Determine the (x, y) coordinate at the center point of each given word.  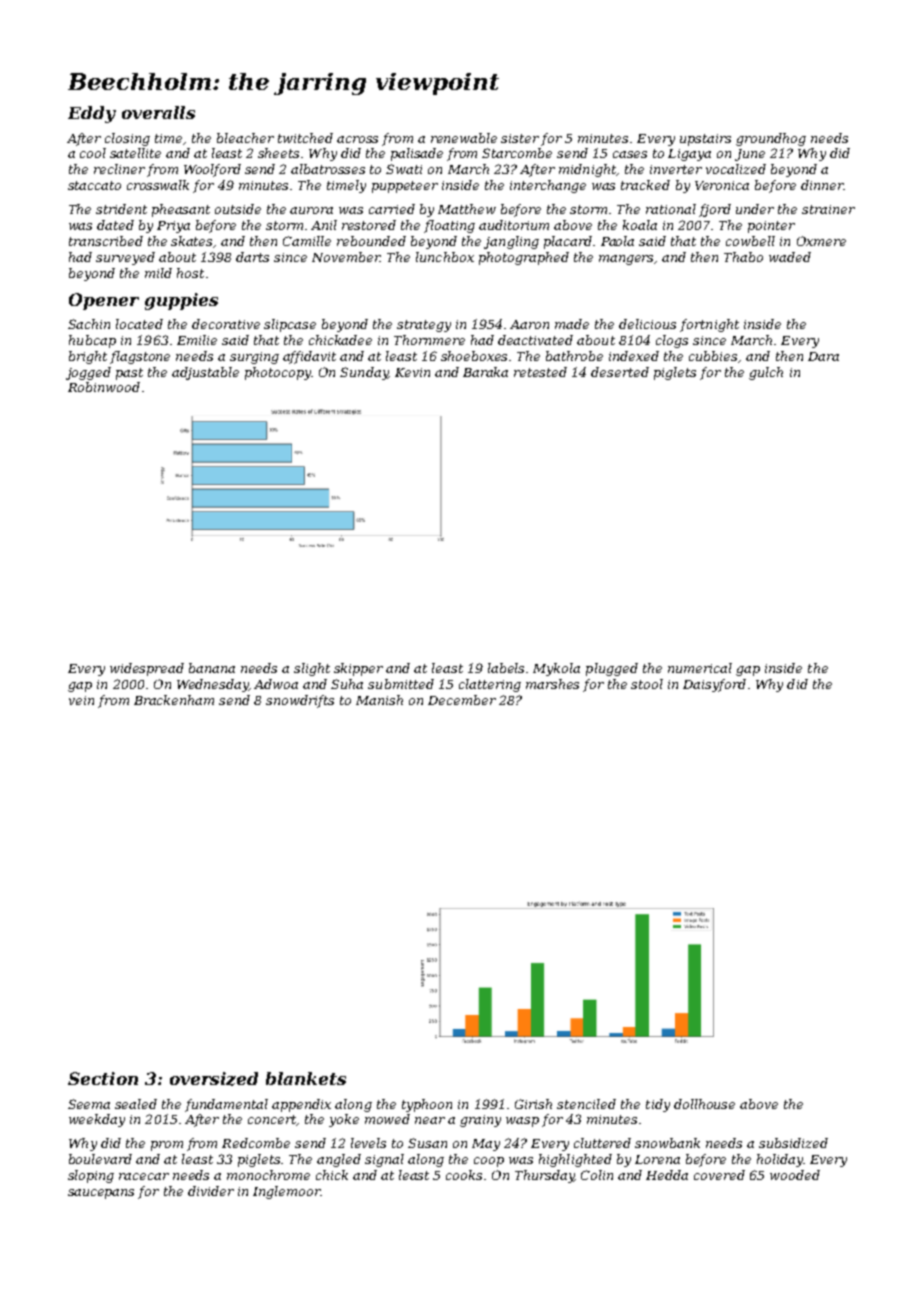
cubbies (713, 356)
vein (81, 700)
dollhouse (704, 1104)
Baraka (485, 372)
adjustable (205, 373)
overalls (158, 112)
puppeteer (405, 187)
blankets (306, 1078)
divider (211, 1191)
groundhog (771, 139)
